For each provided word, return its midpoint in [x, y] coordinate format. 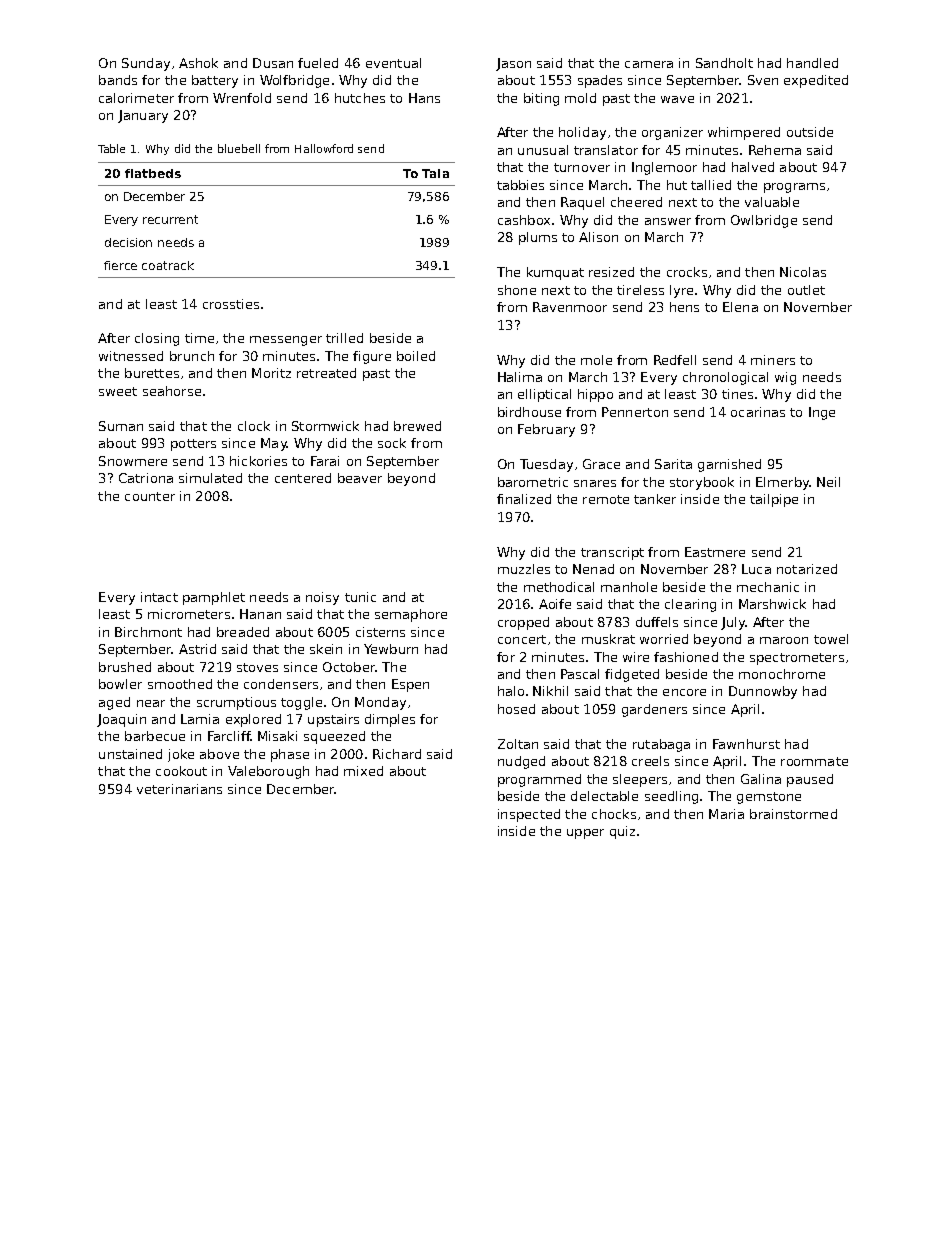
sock [392, 443]
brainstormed [793, 814]
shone [517, 290]
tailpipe [774, 500]
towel [831, 639]
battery [215, 81]
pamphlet [214, 598]
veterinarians [179, 789]
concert [522, 639]
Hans [424, 98]
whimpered [744, 133]
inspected [529, 815]
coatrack [168, 265]
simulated [210, 478]
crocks [687, 272]
